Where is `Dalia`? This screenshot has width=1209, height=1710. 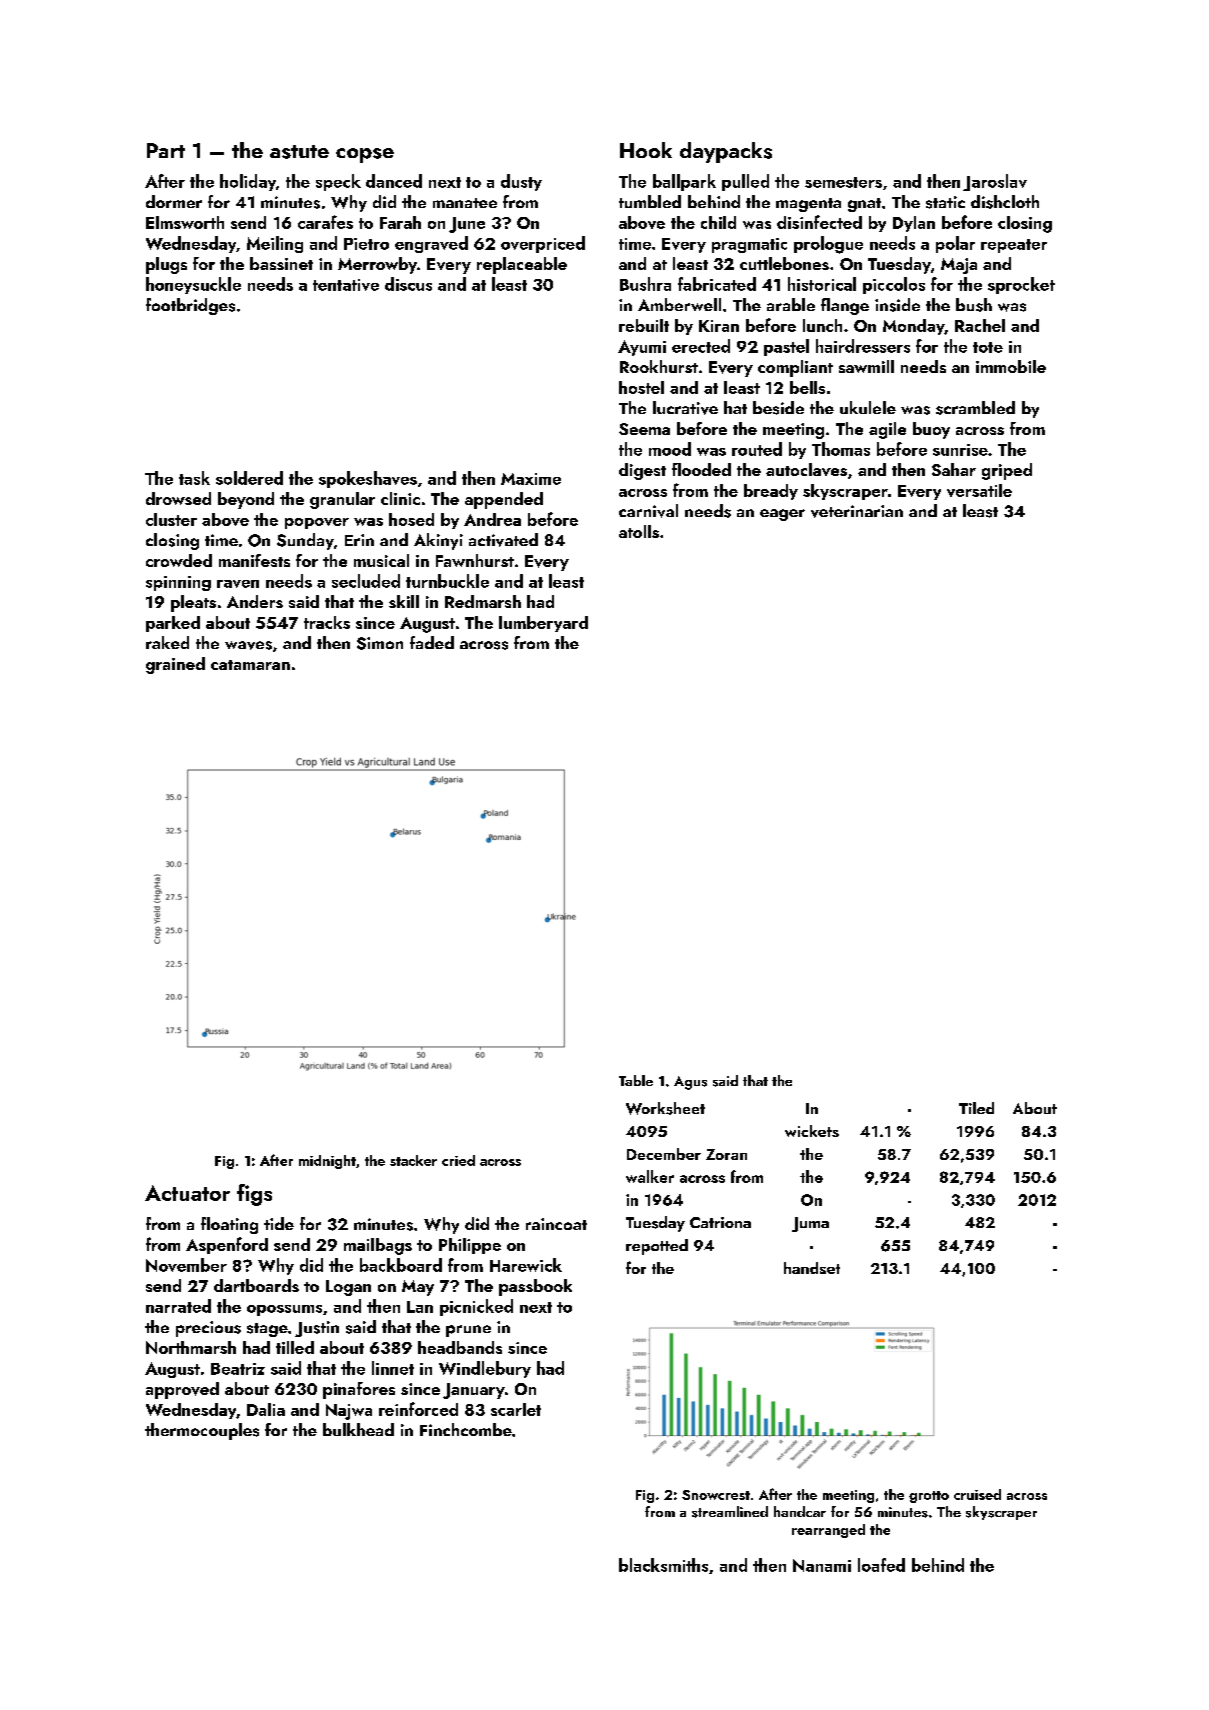 Dalia is located at coordinates (266, 1409).
